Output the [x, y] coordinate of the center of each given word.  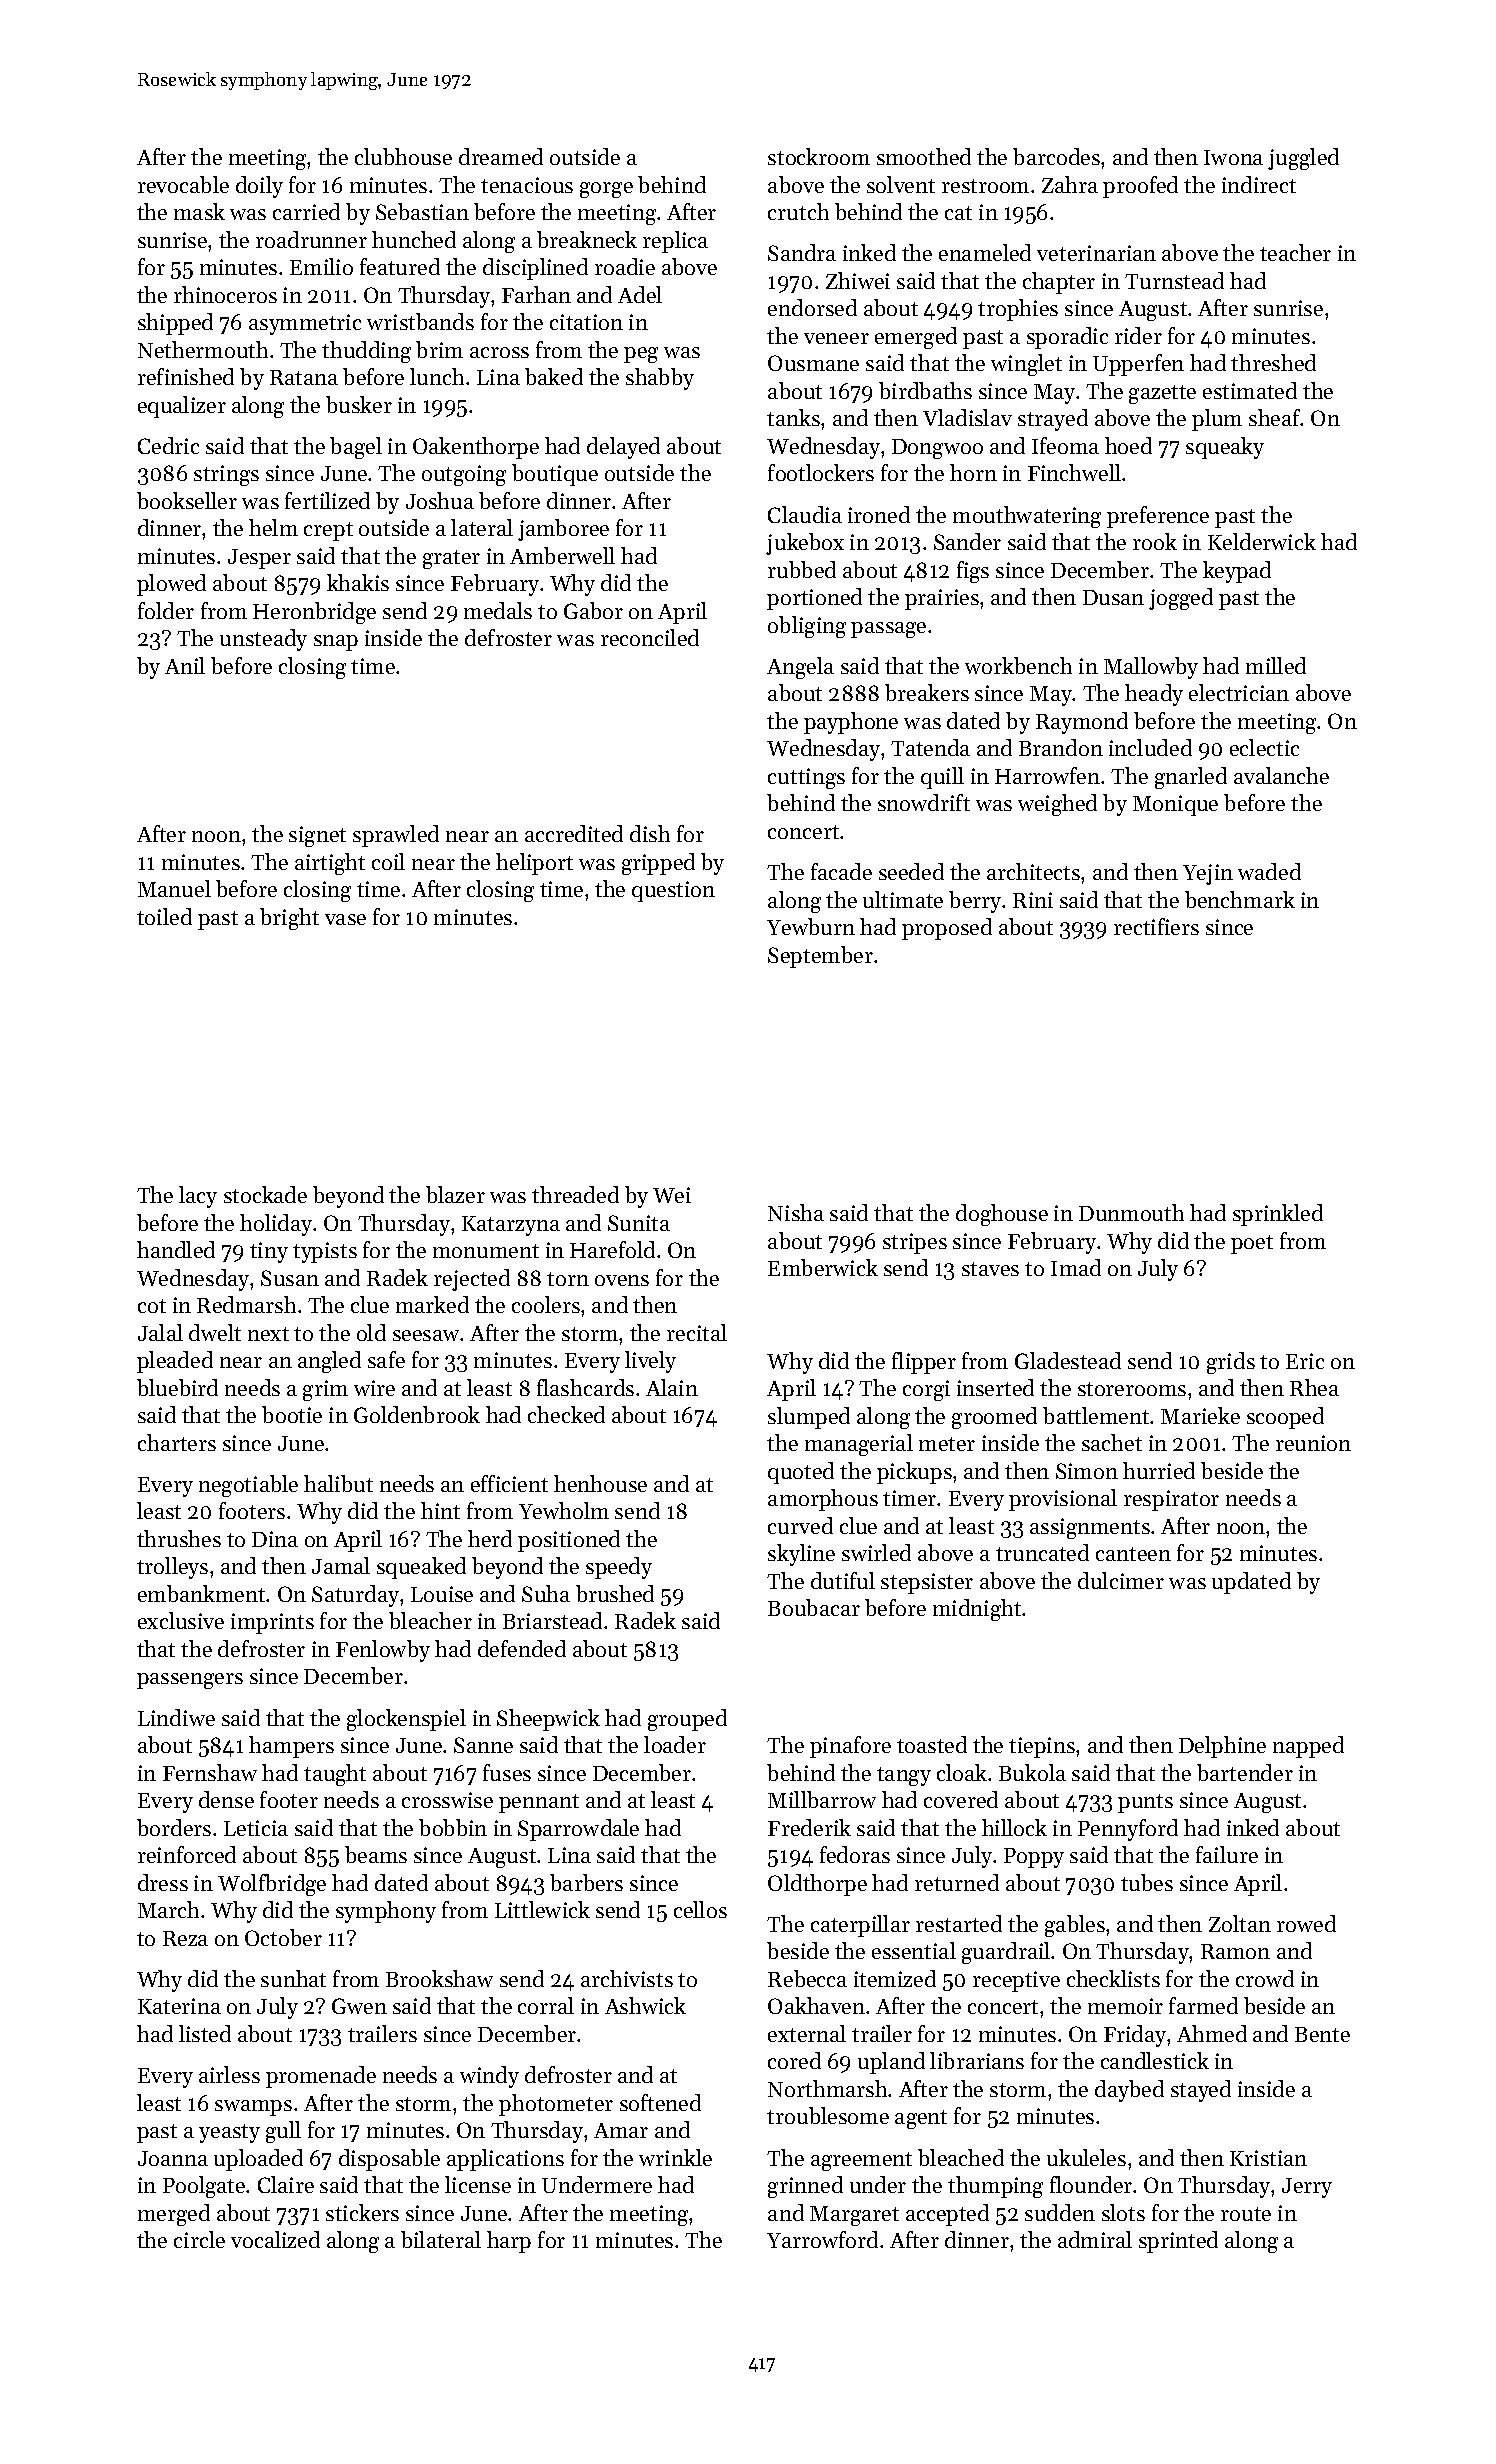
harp [509, 2242]
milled [1276, 665]
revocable [183, 184]
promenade [321, 2077]
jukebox [805, 544]
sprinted [1178, 2242]
